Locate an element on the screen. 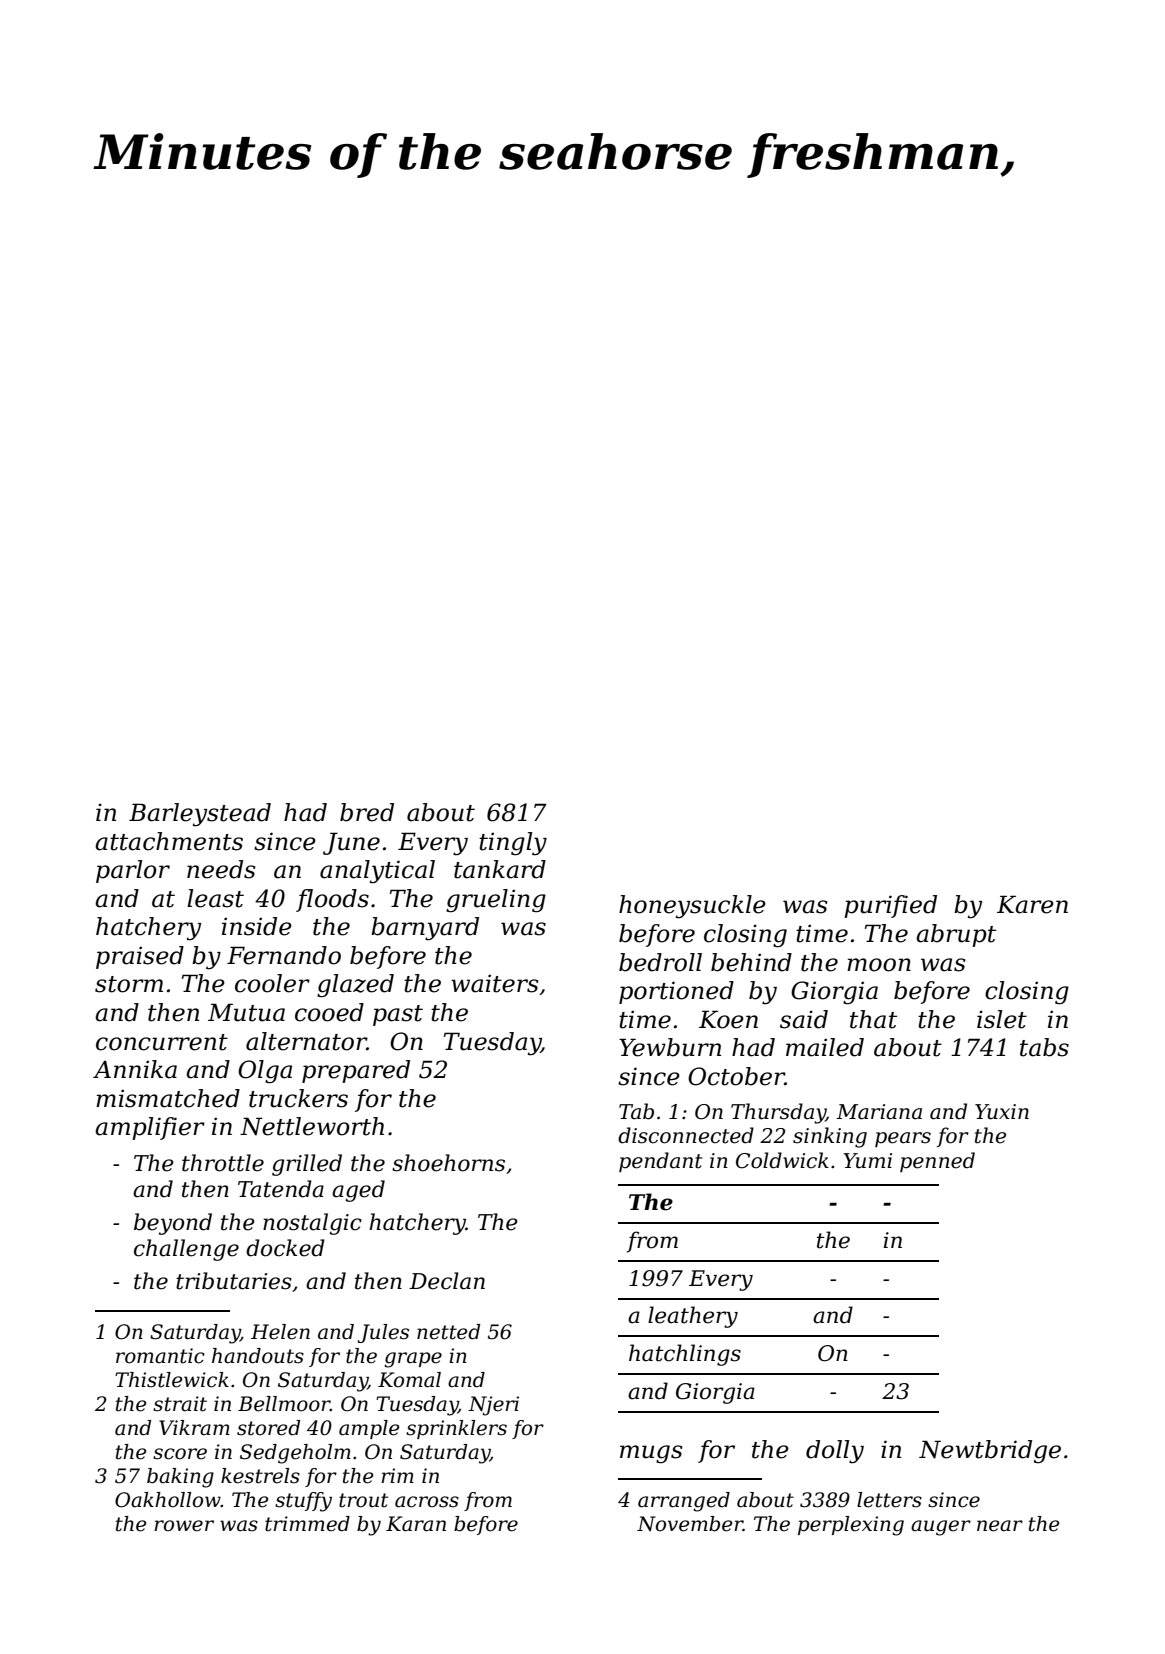 Image resolution: width=1165 pixels, height=1654 pixels. prepared is located at coordinates (356, 1071).
